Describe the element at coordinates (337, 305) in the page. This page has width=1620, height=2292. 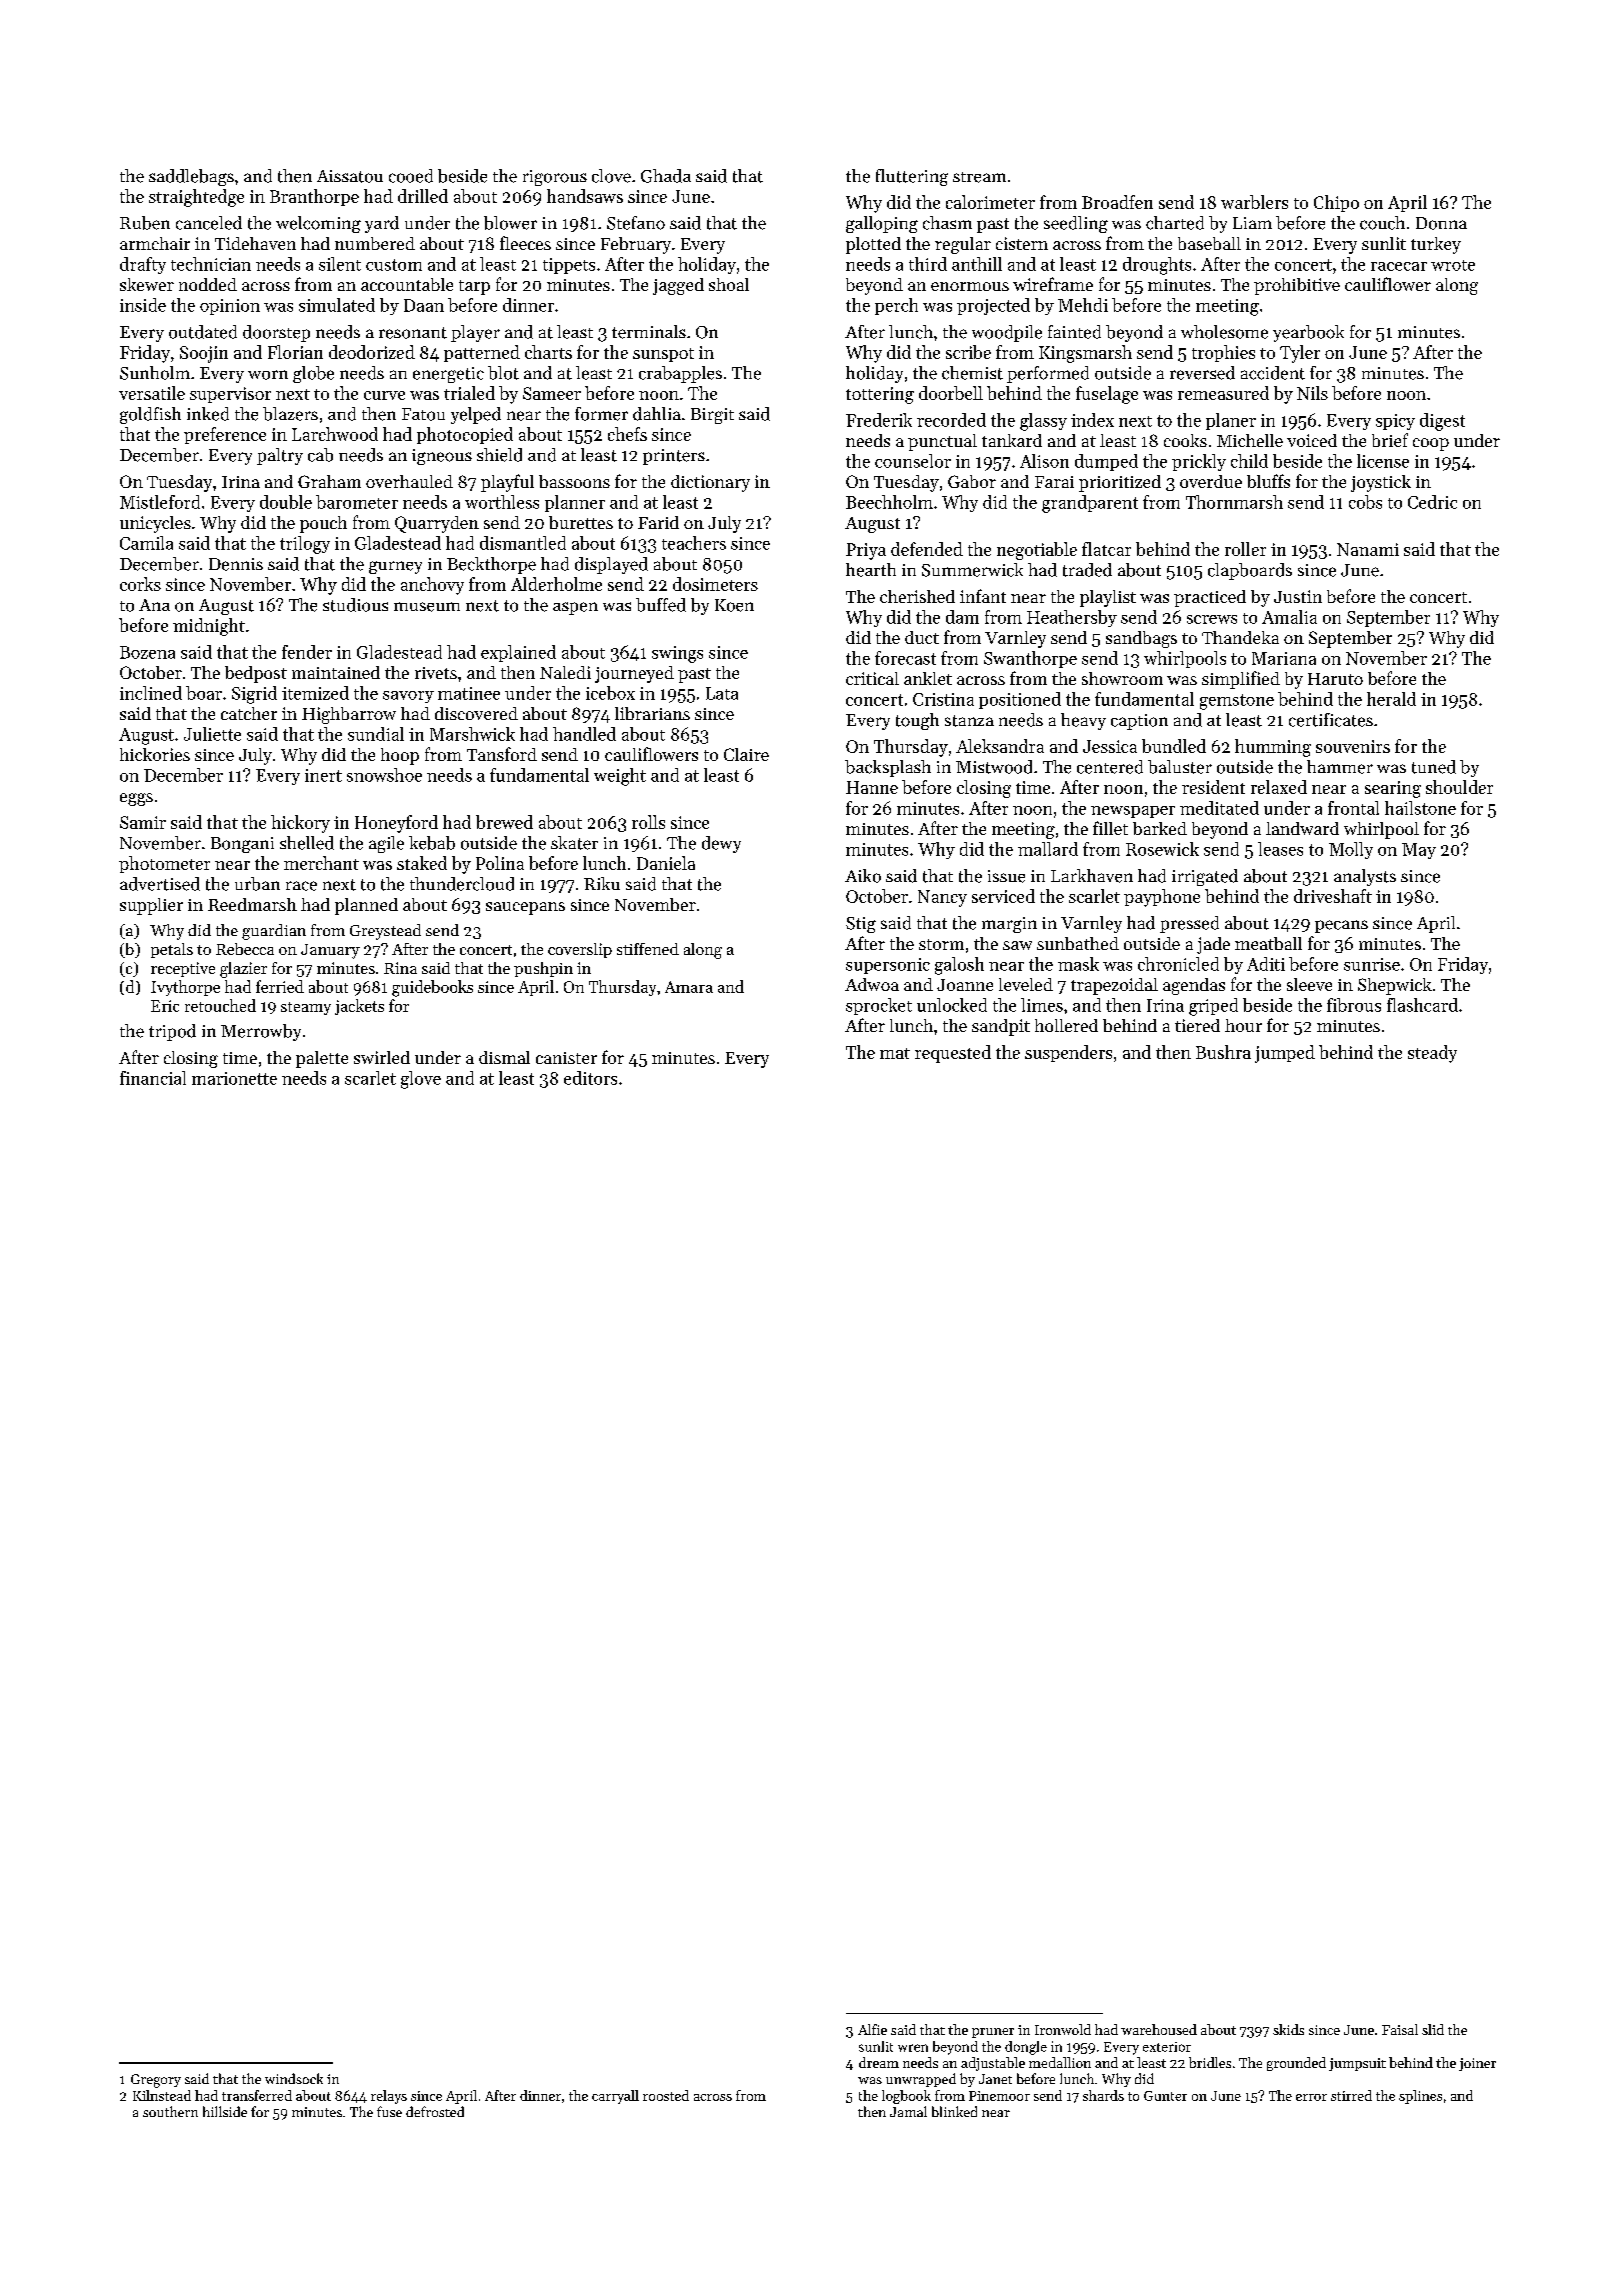
I see `simulated` at that location.
